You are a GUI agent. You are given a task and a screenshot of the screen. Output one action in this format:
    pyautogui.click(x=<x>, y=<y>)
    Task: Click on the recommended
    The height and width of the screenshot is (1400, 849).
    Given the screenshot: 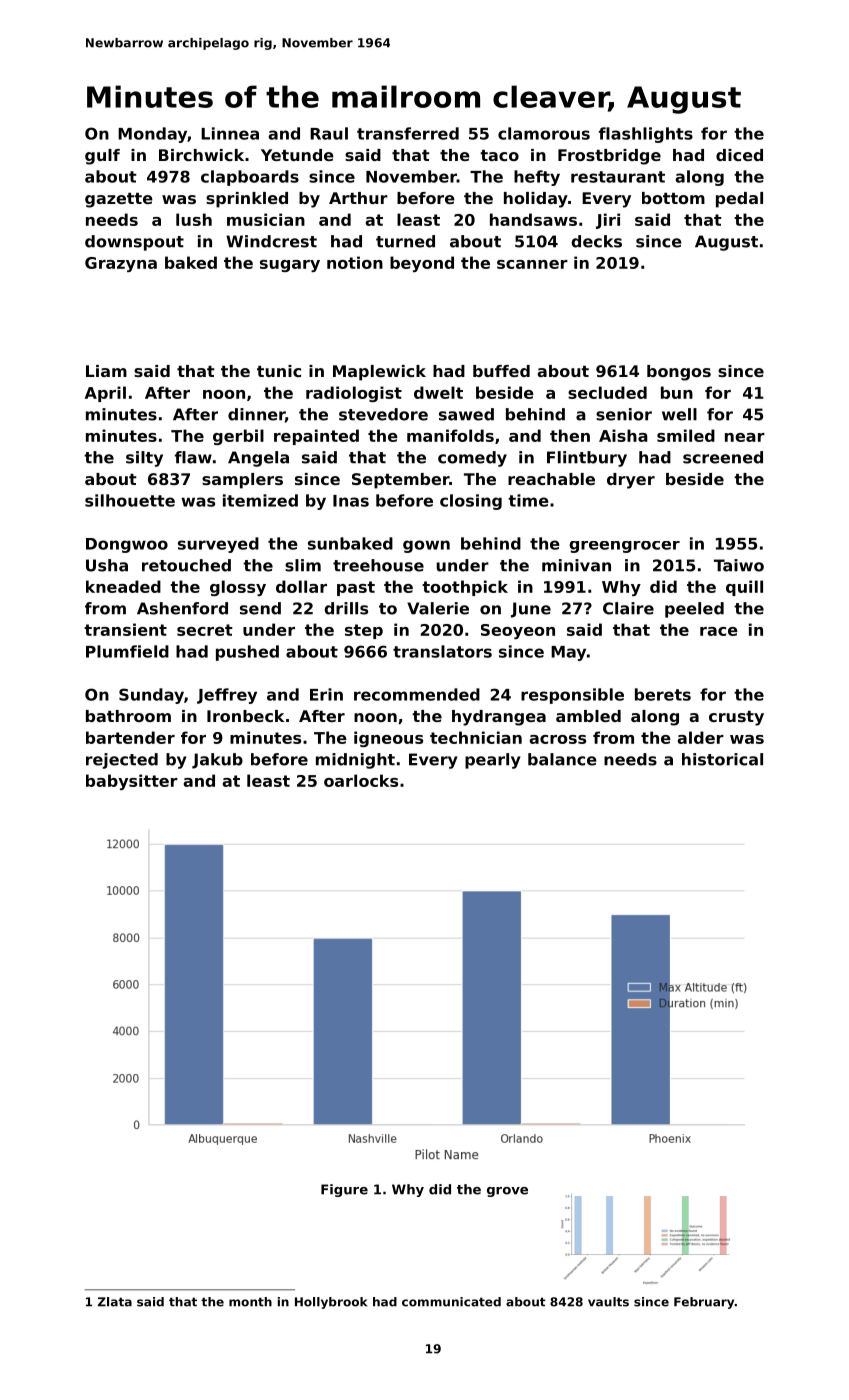 What is the action you would take?
    pyautogui.click(x=417, y=694)
